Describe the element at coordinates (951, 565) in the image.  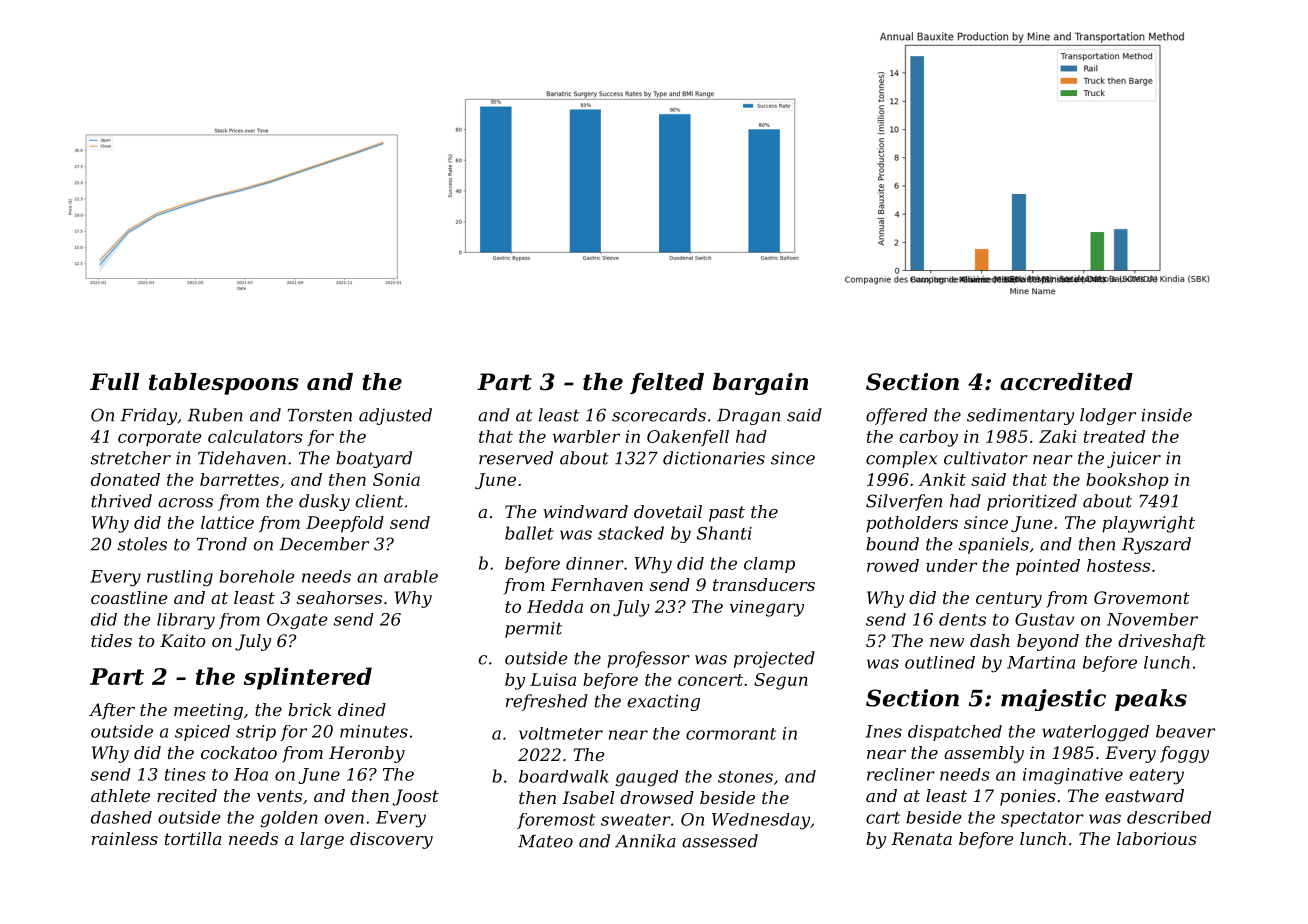
I see `under` at that location.
